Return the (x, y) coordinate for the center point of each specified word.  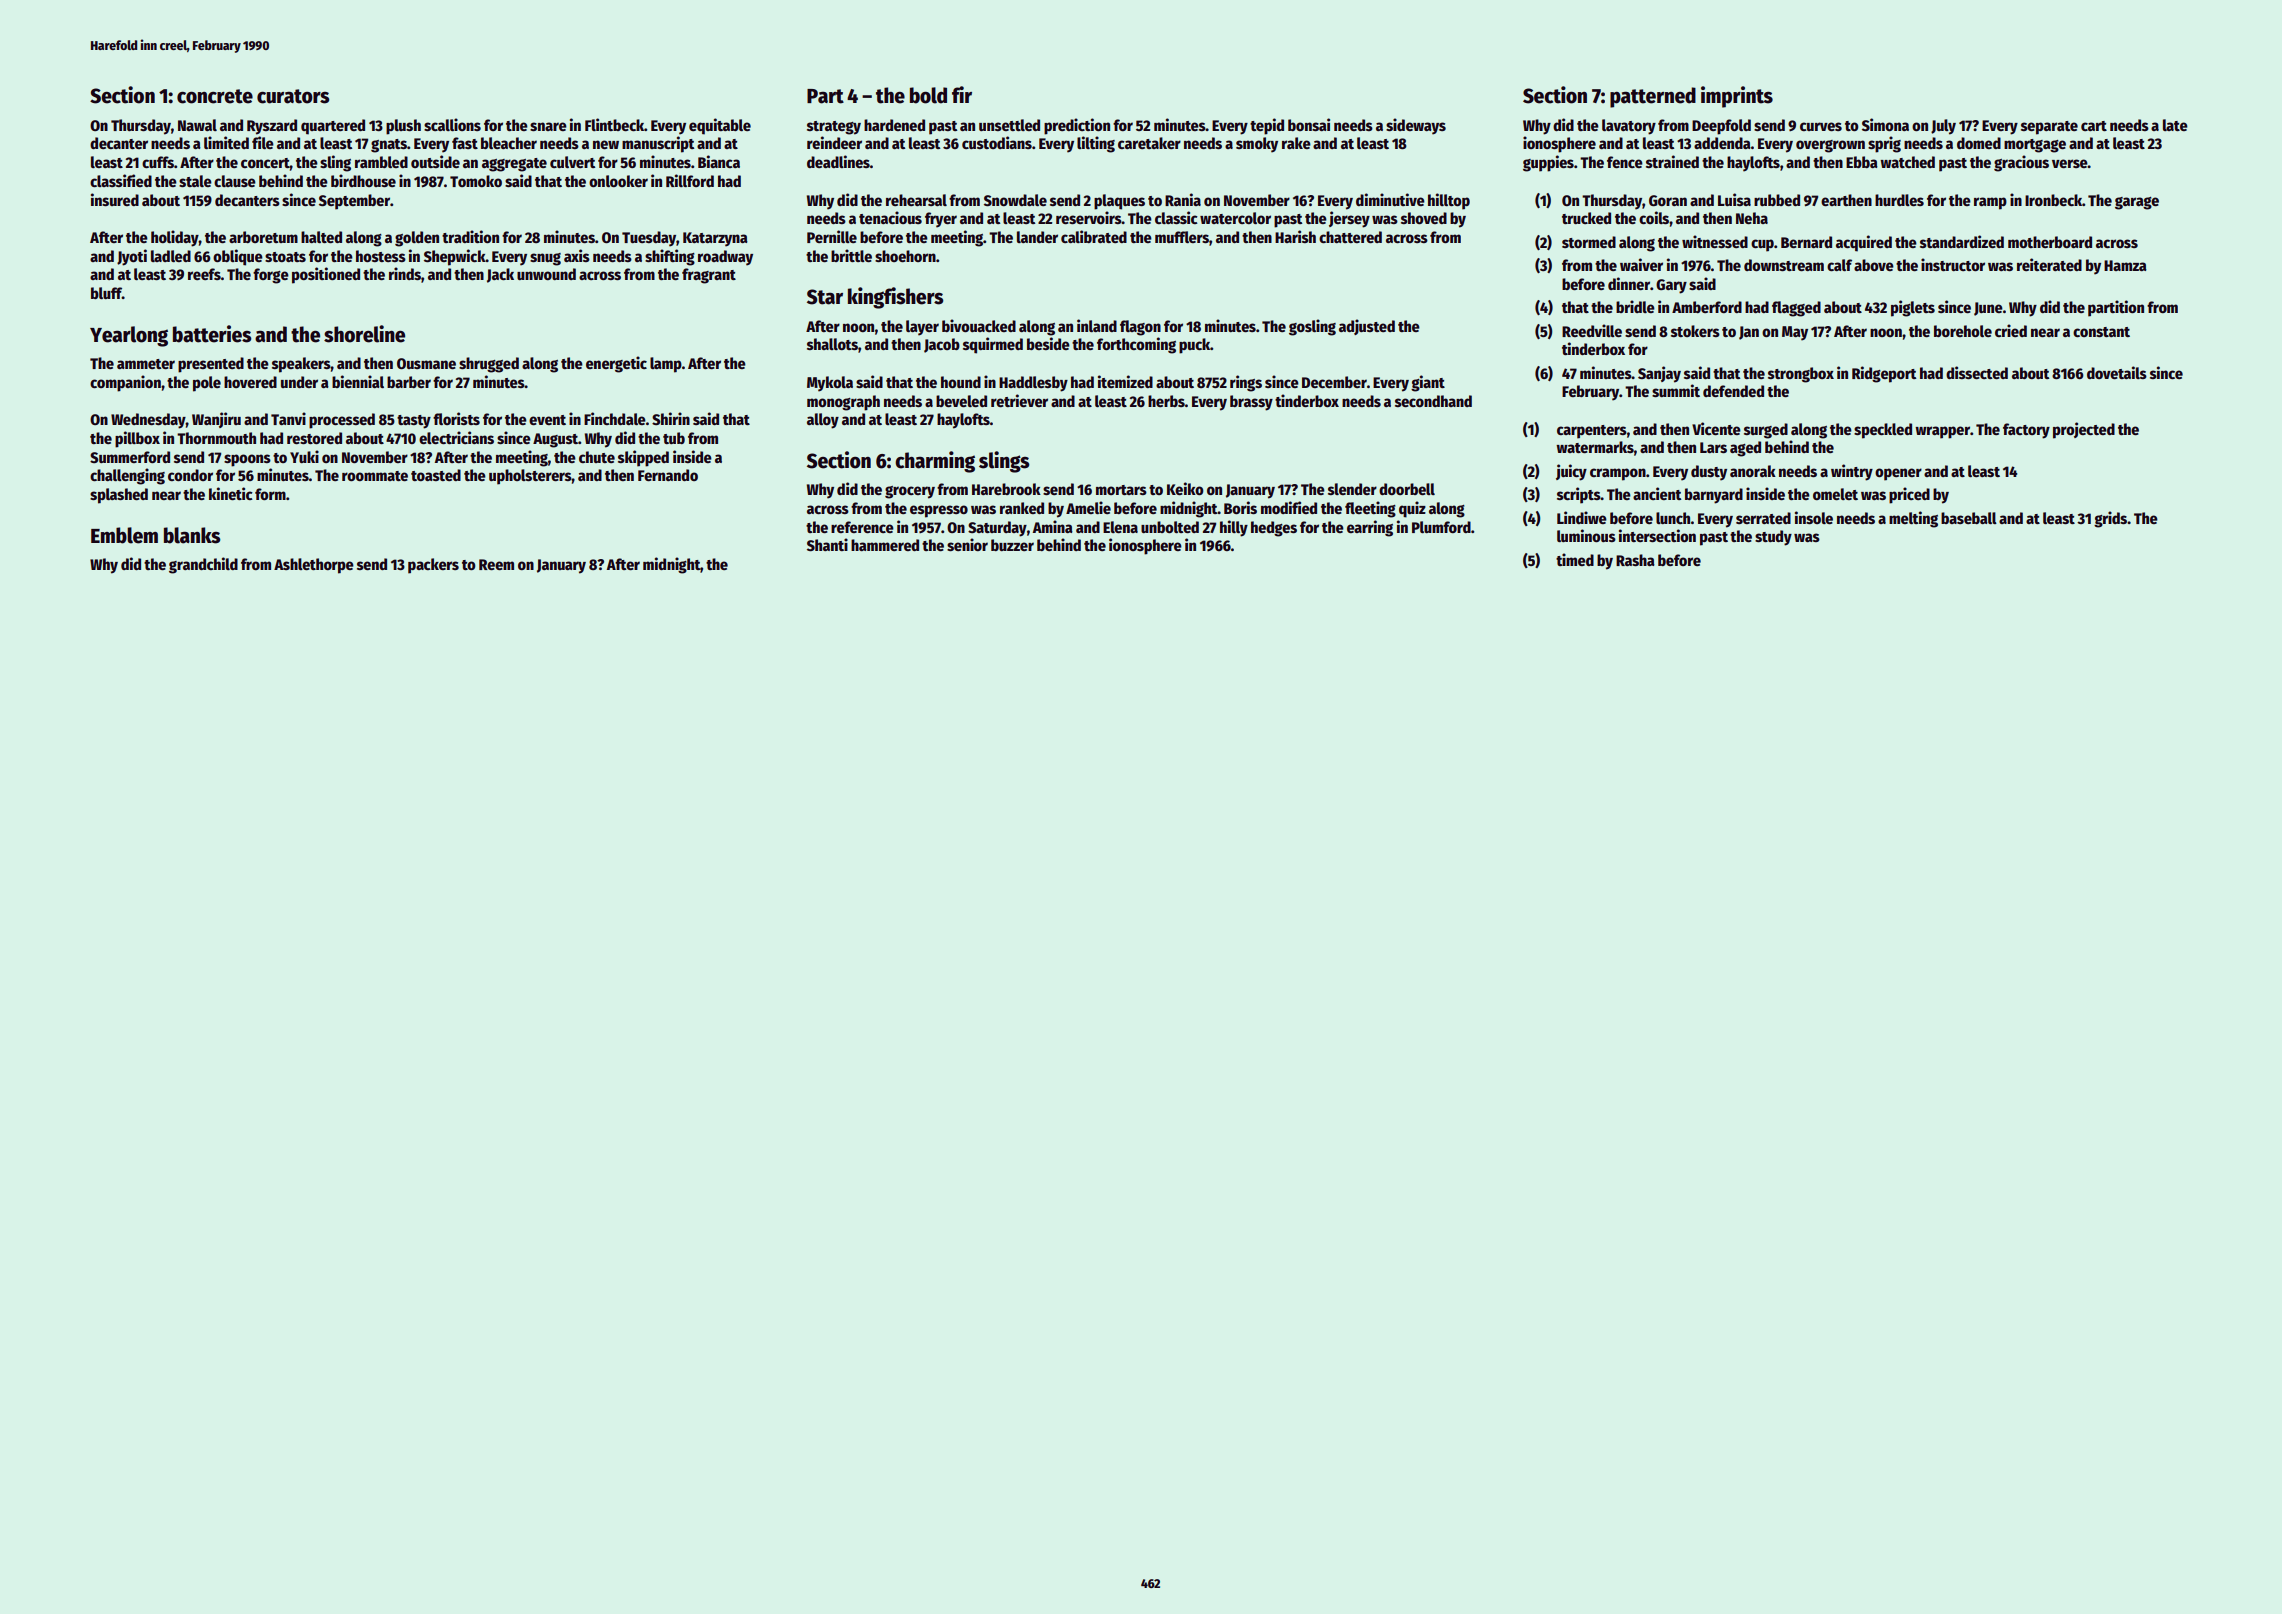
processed (342, 421)
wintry (1852, 472)
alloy (823, 421)
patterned (1653, 97)
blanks (192, 535)
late (2175, 125)
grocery (910, 492)
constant (2101, 332)
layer (922, 328)
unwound (546, 274)
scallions (452, 124)
